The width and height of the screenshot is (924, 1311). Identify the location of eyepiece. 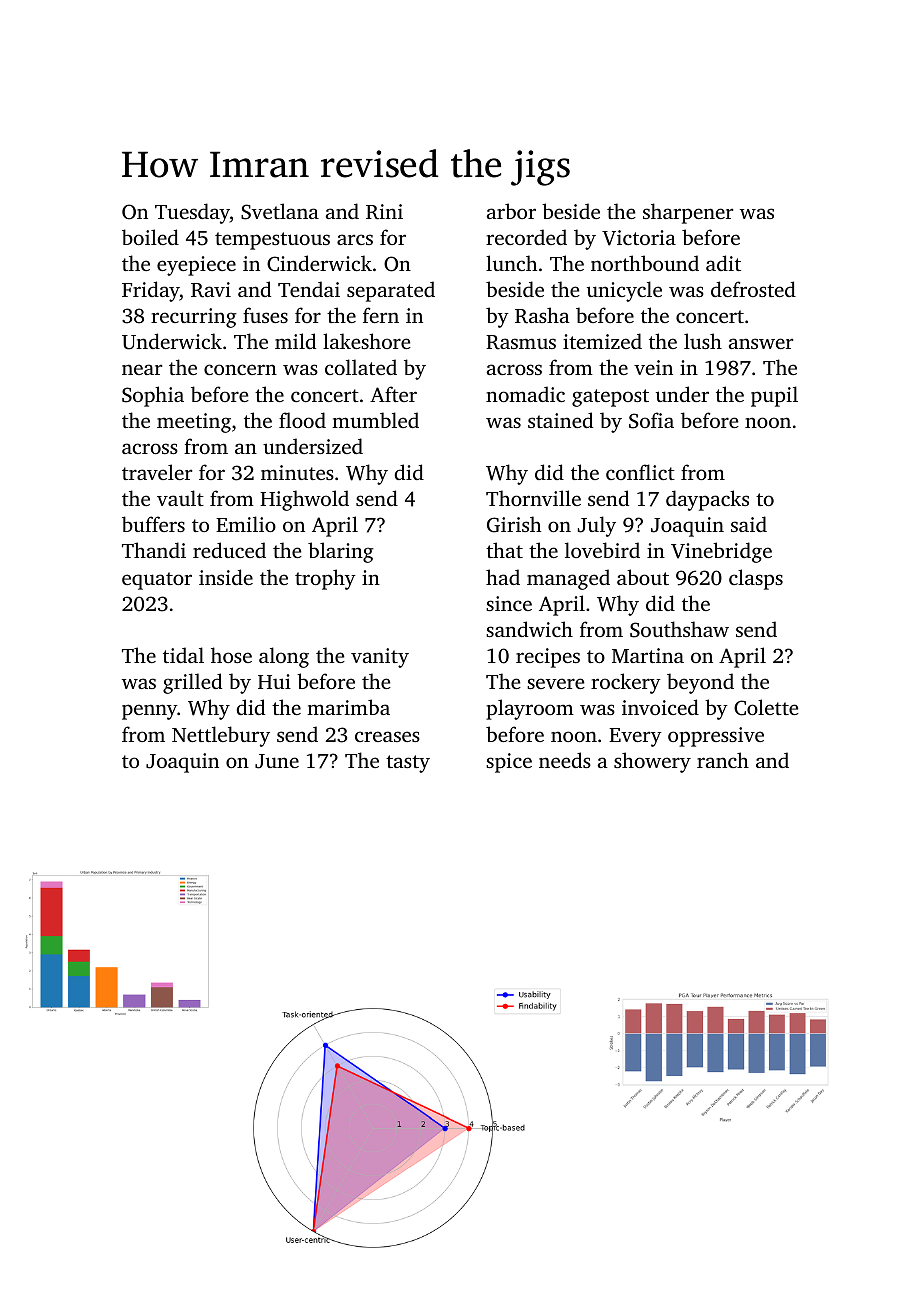
(196, 266).
